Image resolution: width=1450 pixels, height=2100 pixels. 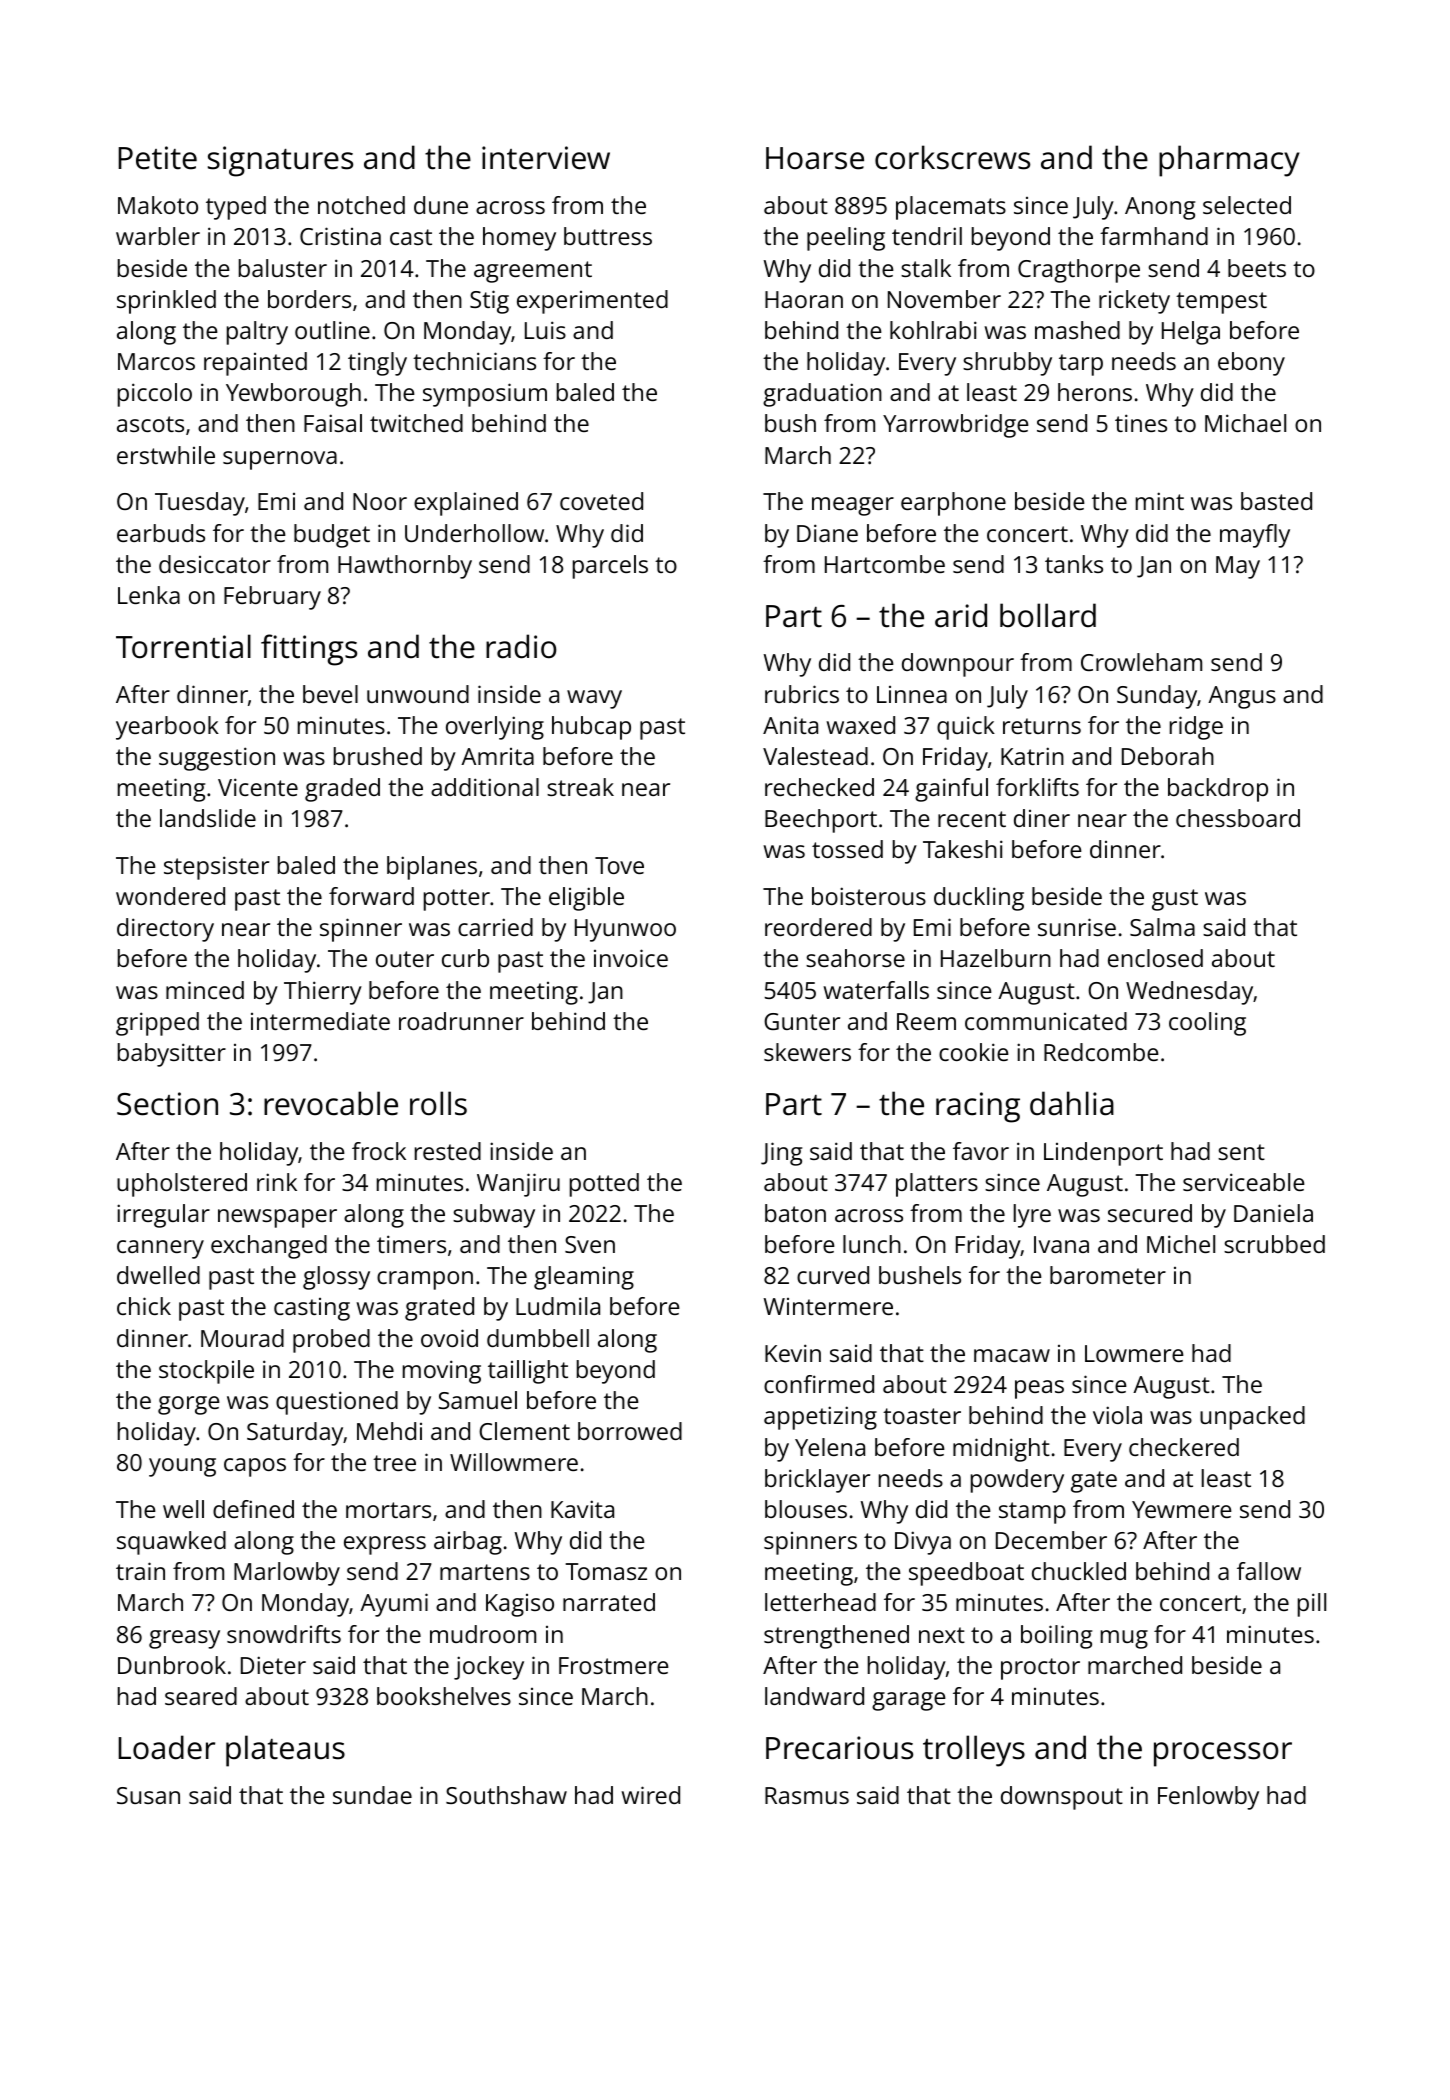 What do you see at coordinates (444, 1696) in the document?
I see `bookshelves` at bounding box center [444, 1696].
